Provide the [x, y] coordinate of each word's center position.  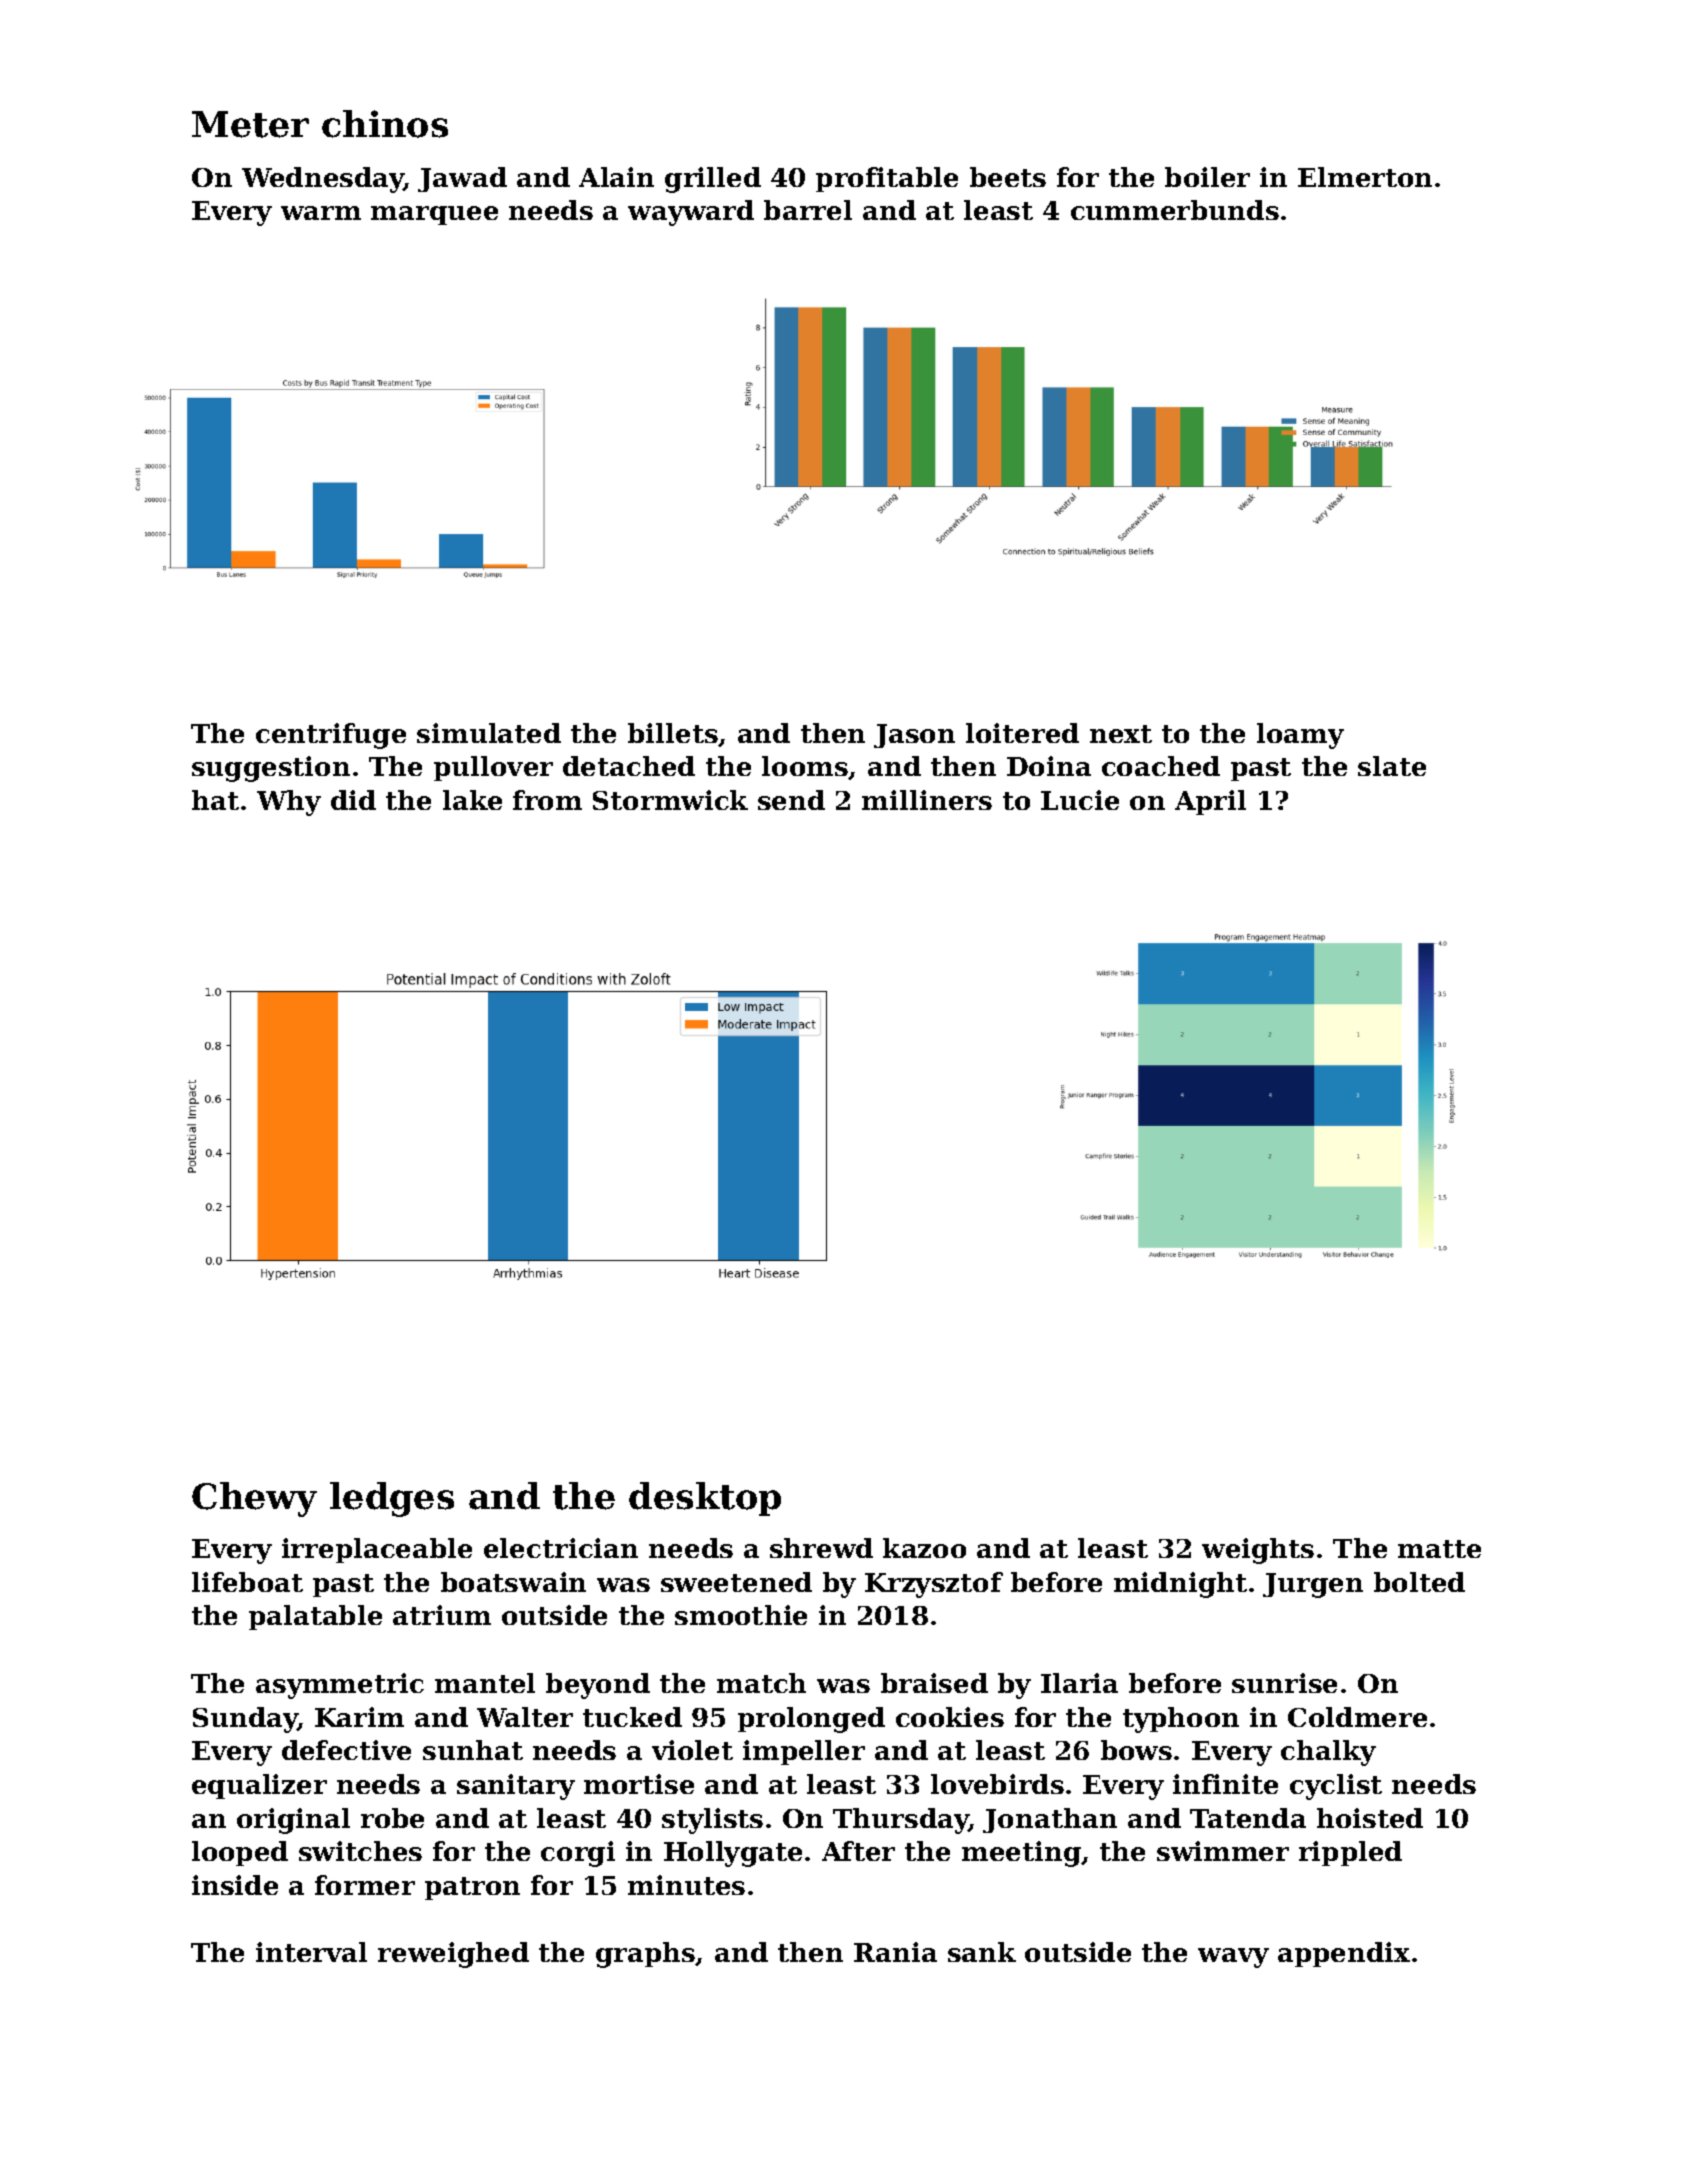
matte [1439, 1549]
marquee [434, 215]
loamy [1300, 736]
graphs [646, 1955]
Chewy [254, 1499]
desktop [705, 1499]
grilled [713, 180]
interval [311, 1952]
